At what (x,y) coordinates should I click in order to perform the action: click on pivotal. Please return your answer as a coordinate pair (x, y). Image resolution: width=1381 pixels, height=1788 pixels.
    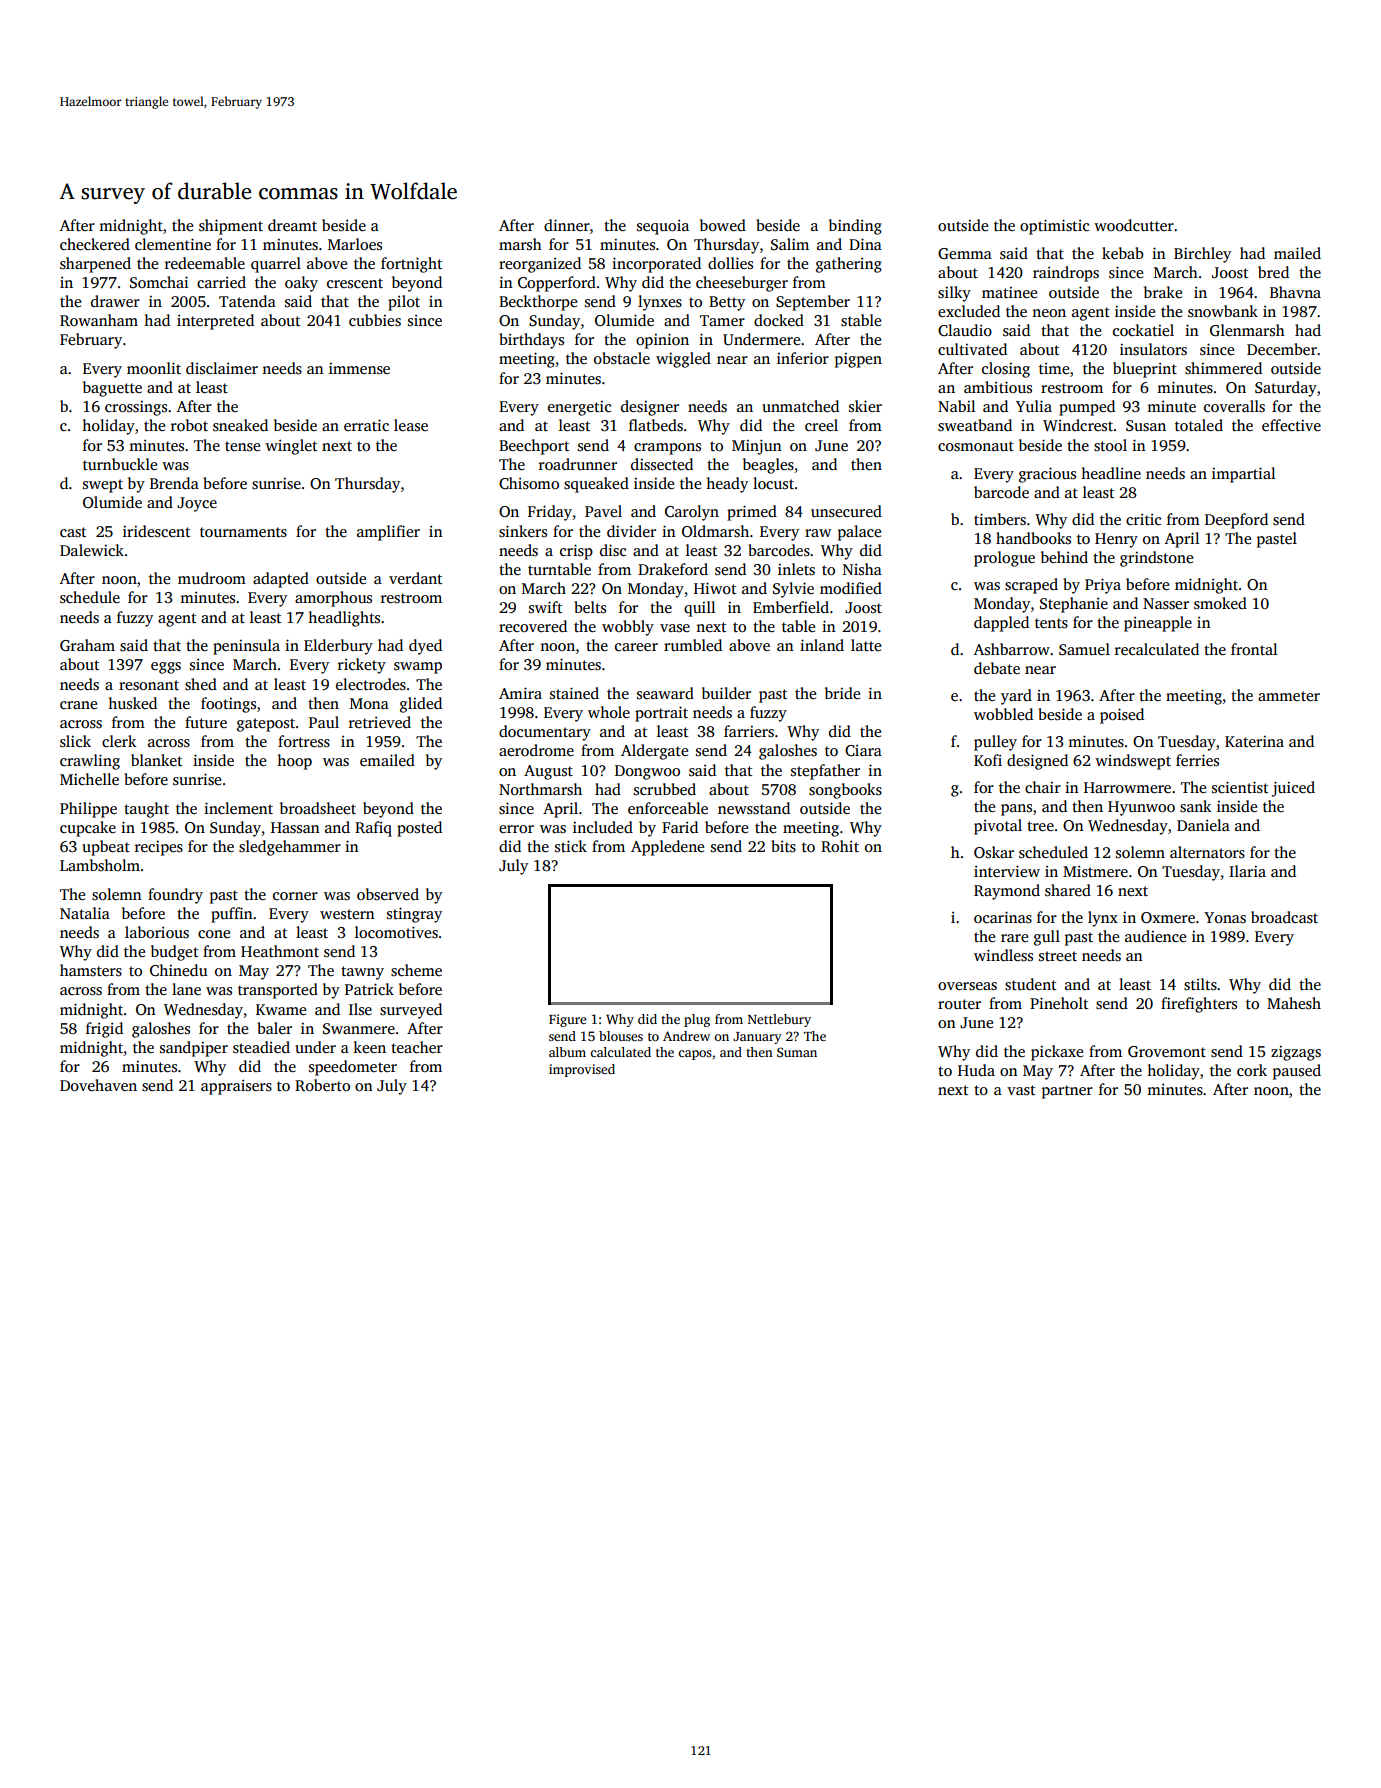
    Looking at the image, I should click on (998, 827).
